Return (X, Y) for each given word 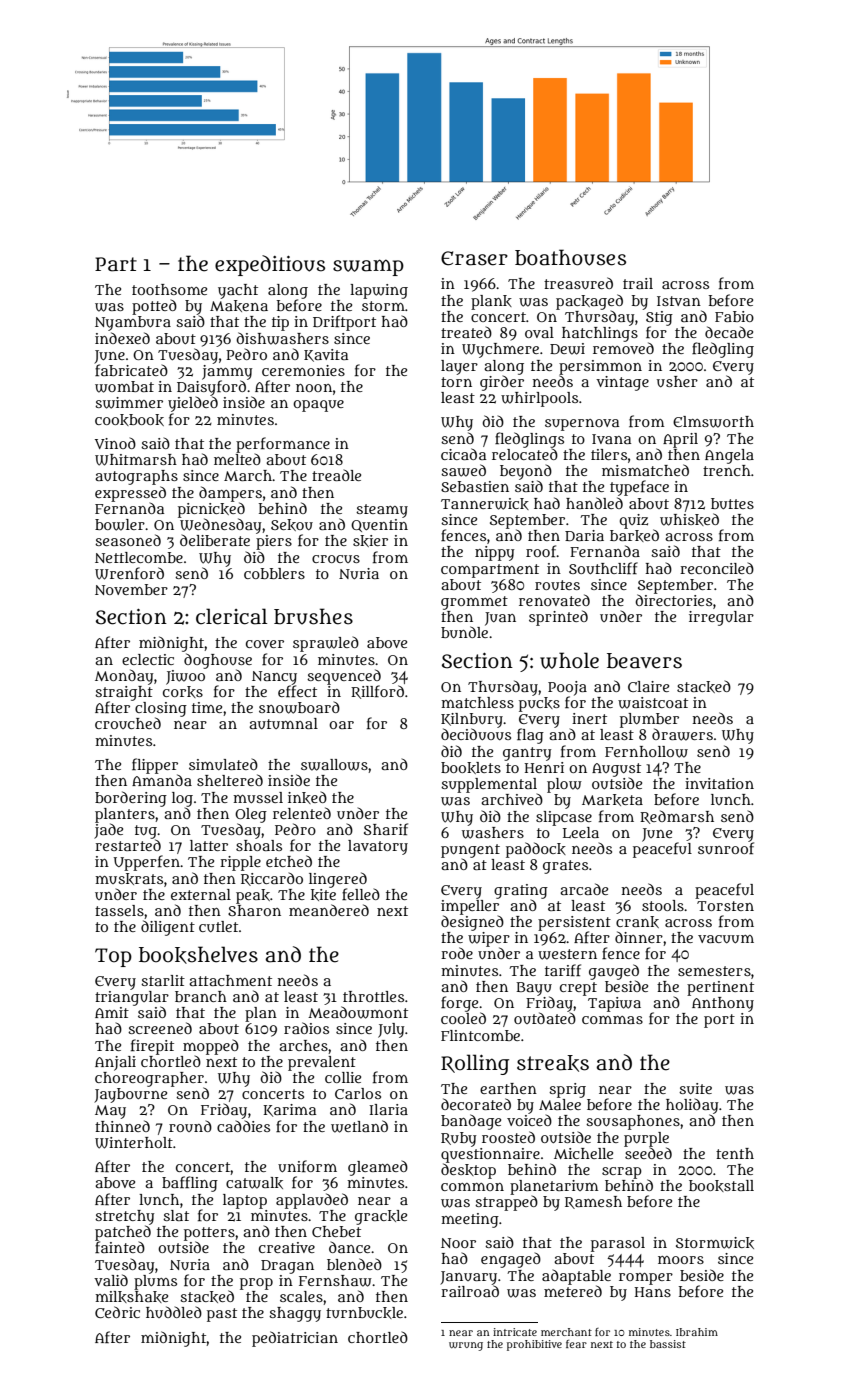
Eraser (474, 258)
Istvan (679, 301)
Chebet (336, 1231)
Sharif (386, 829)
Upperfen (147, 863)
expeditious (270, 265)
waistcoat (653, 703)
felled (361, 894)
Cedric (117, 1312)
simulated (223, 764)
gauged (614, 972)
